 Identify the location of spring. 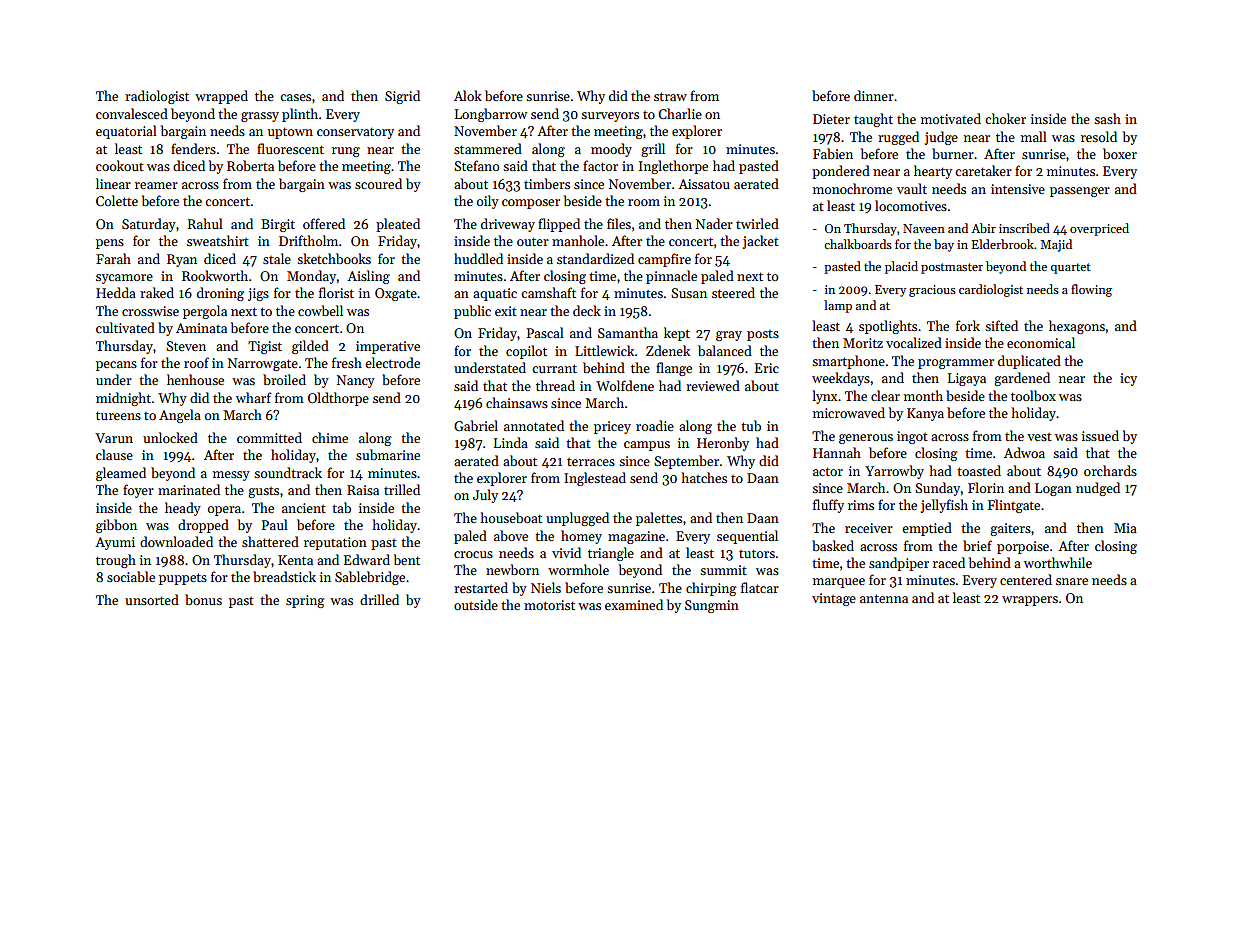
(305, 601).
